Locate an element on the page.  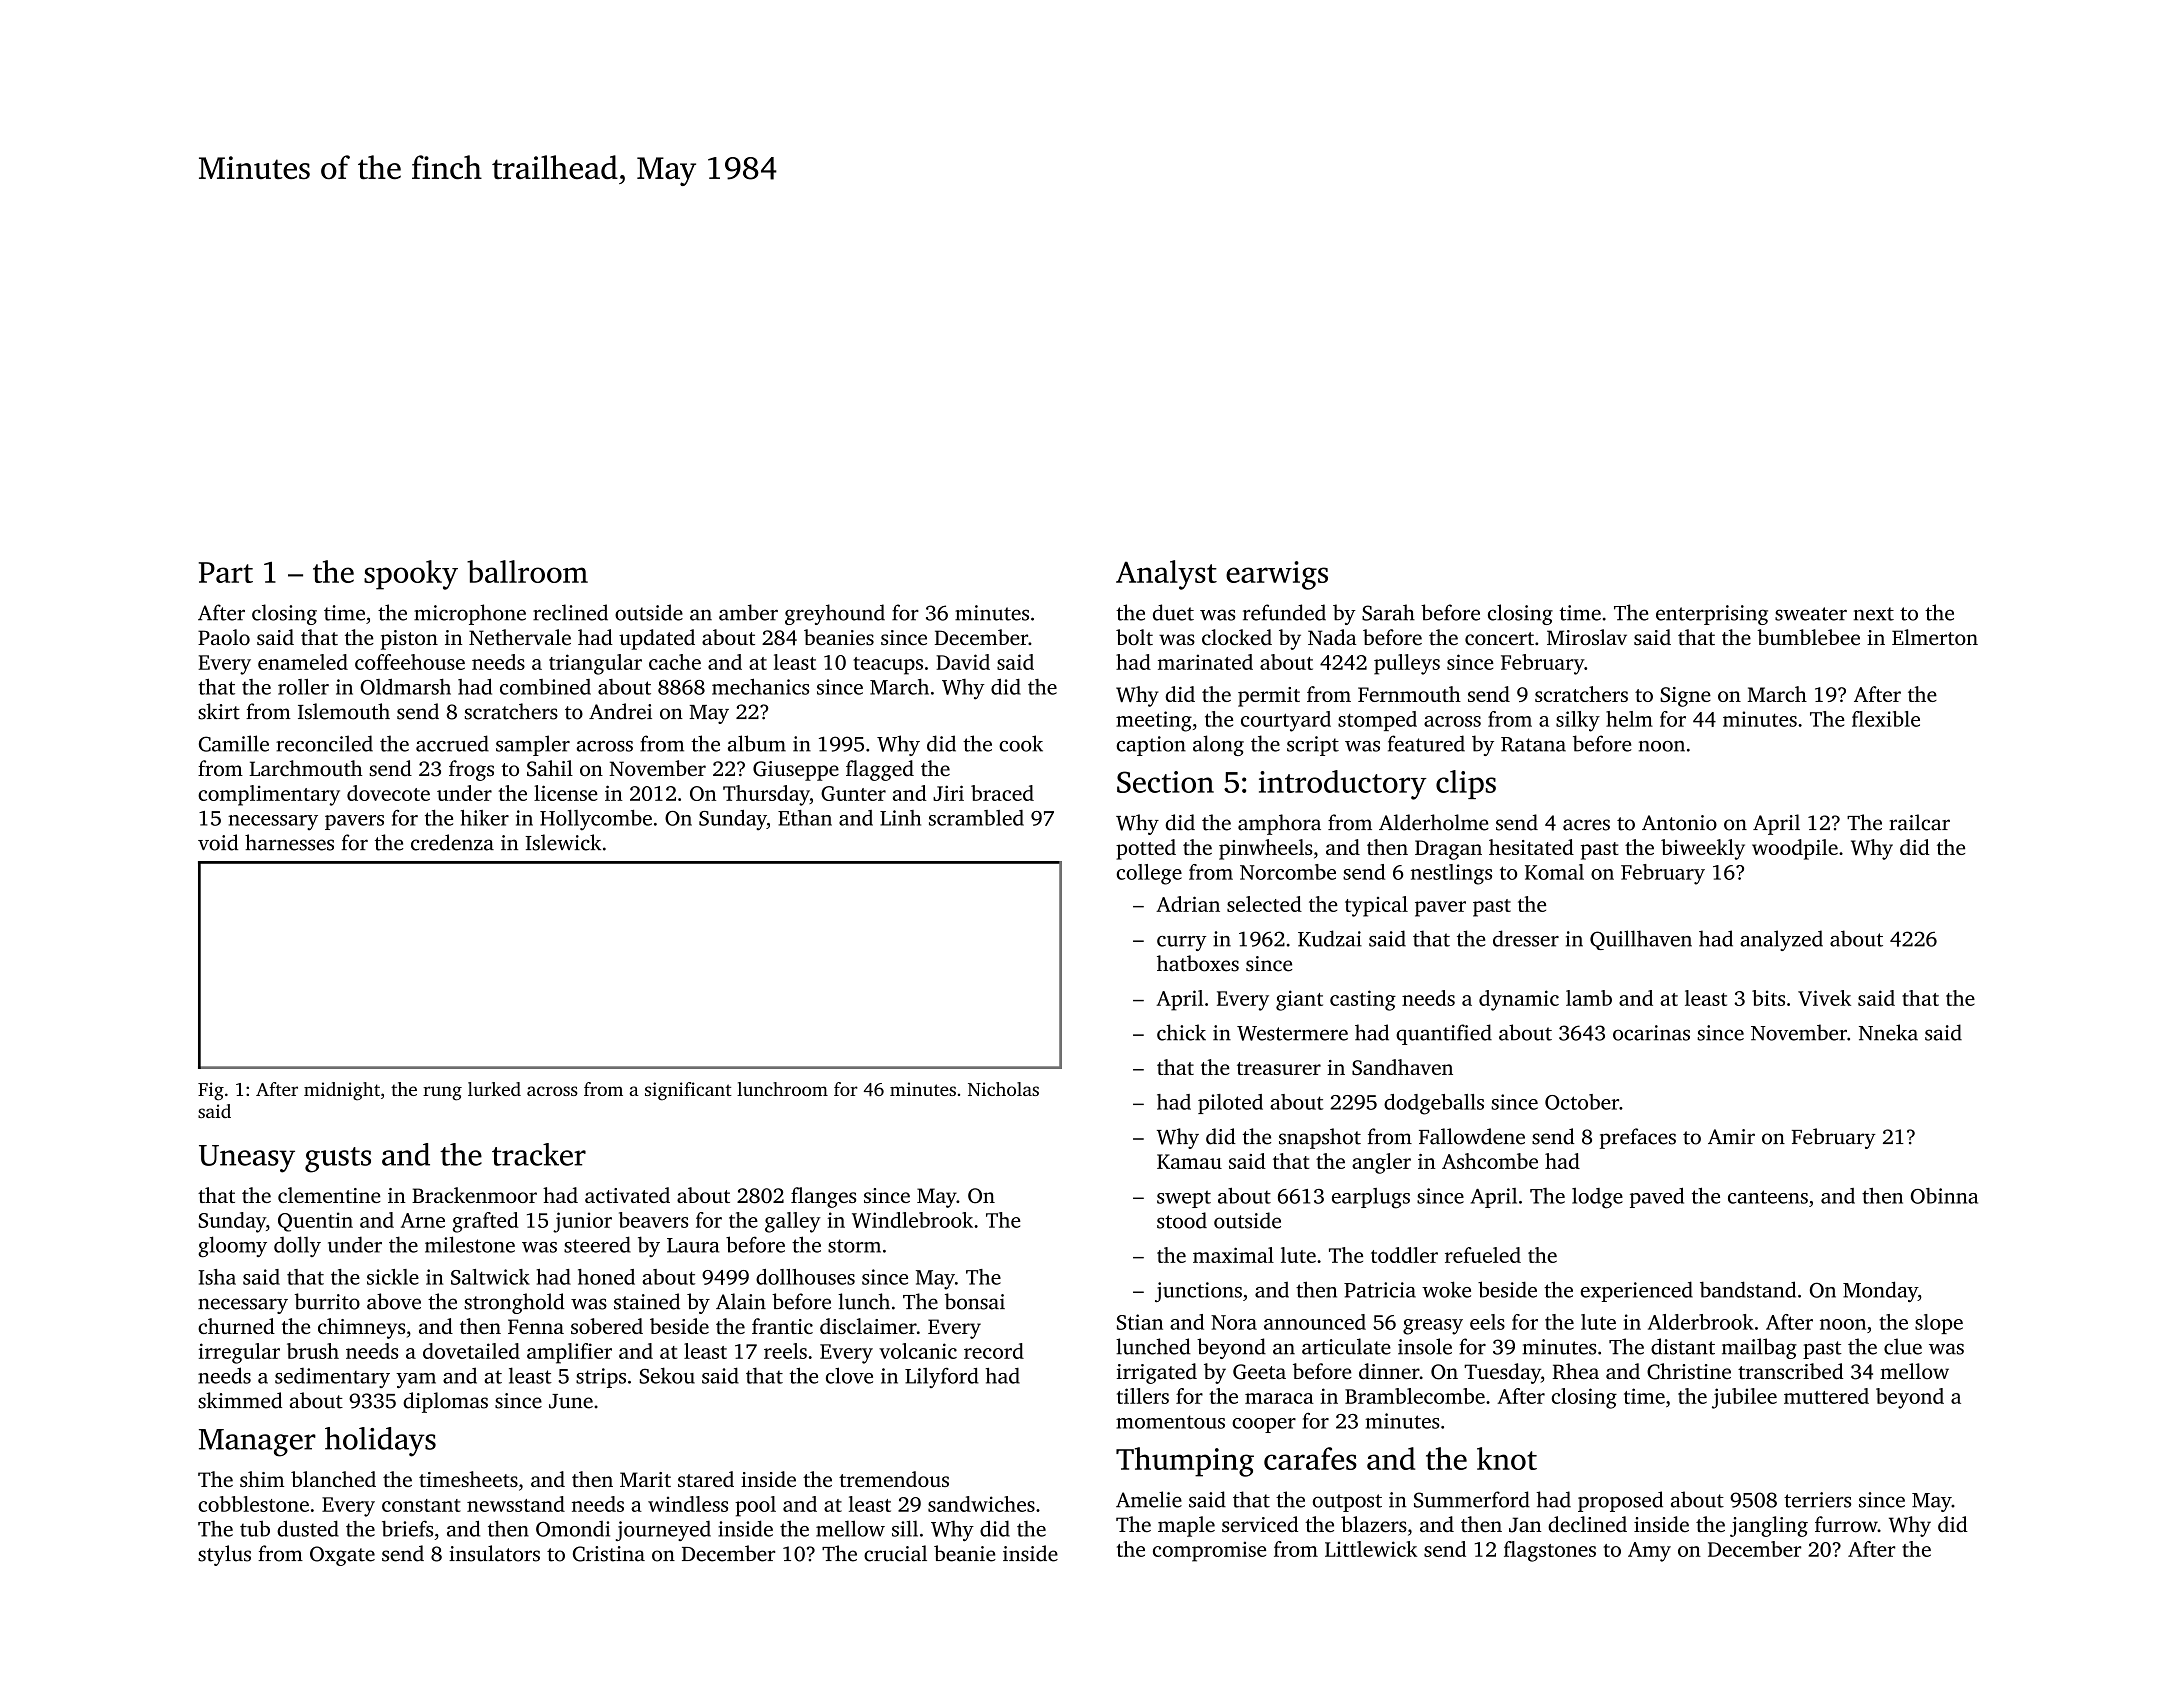
Monday is located at coordinates (1880, 1291).
